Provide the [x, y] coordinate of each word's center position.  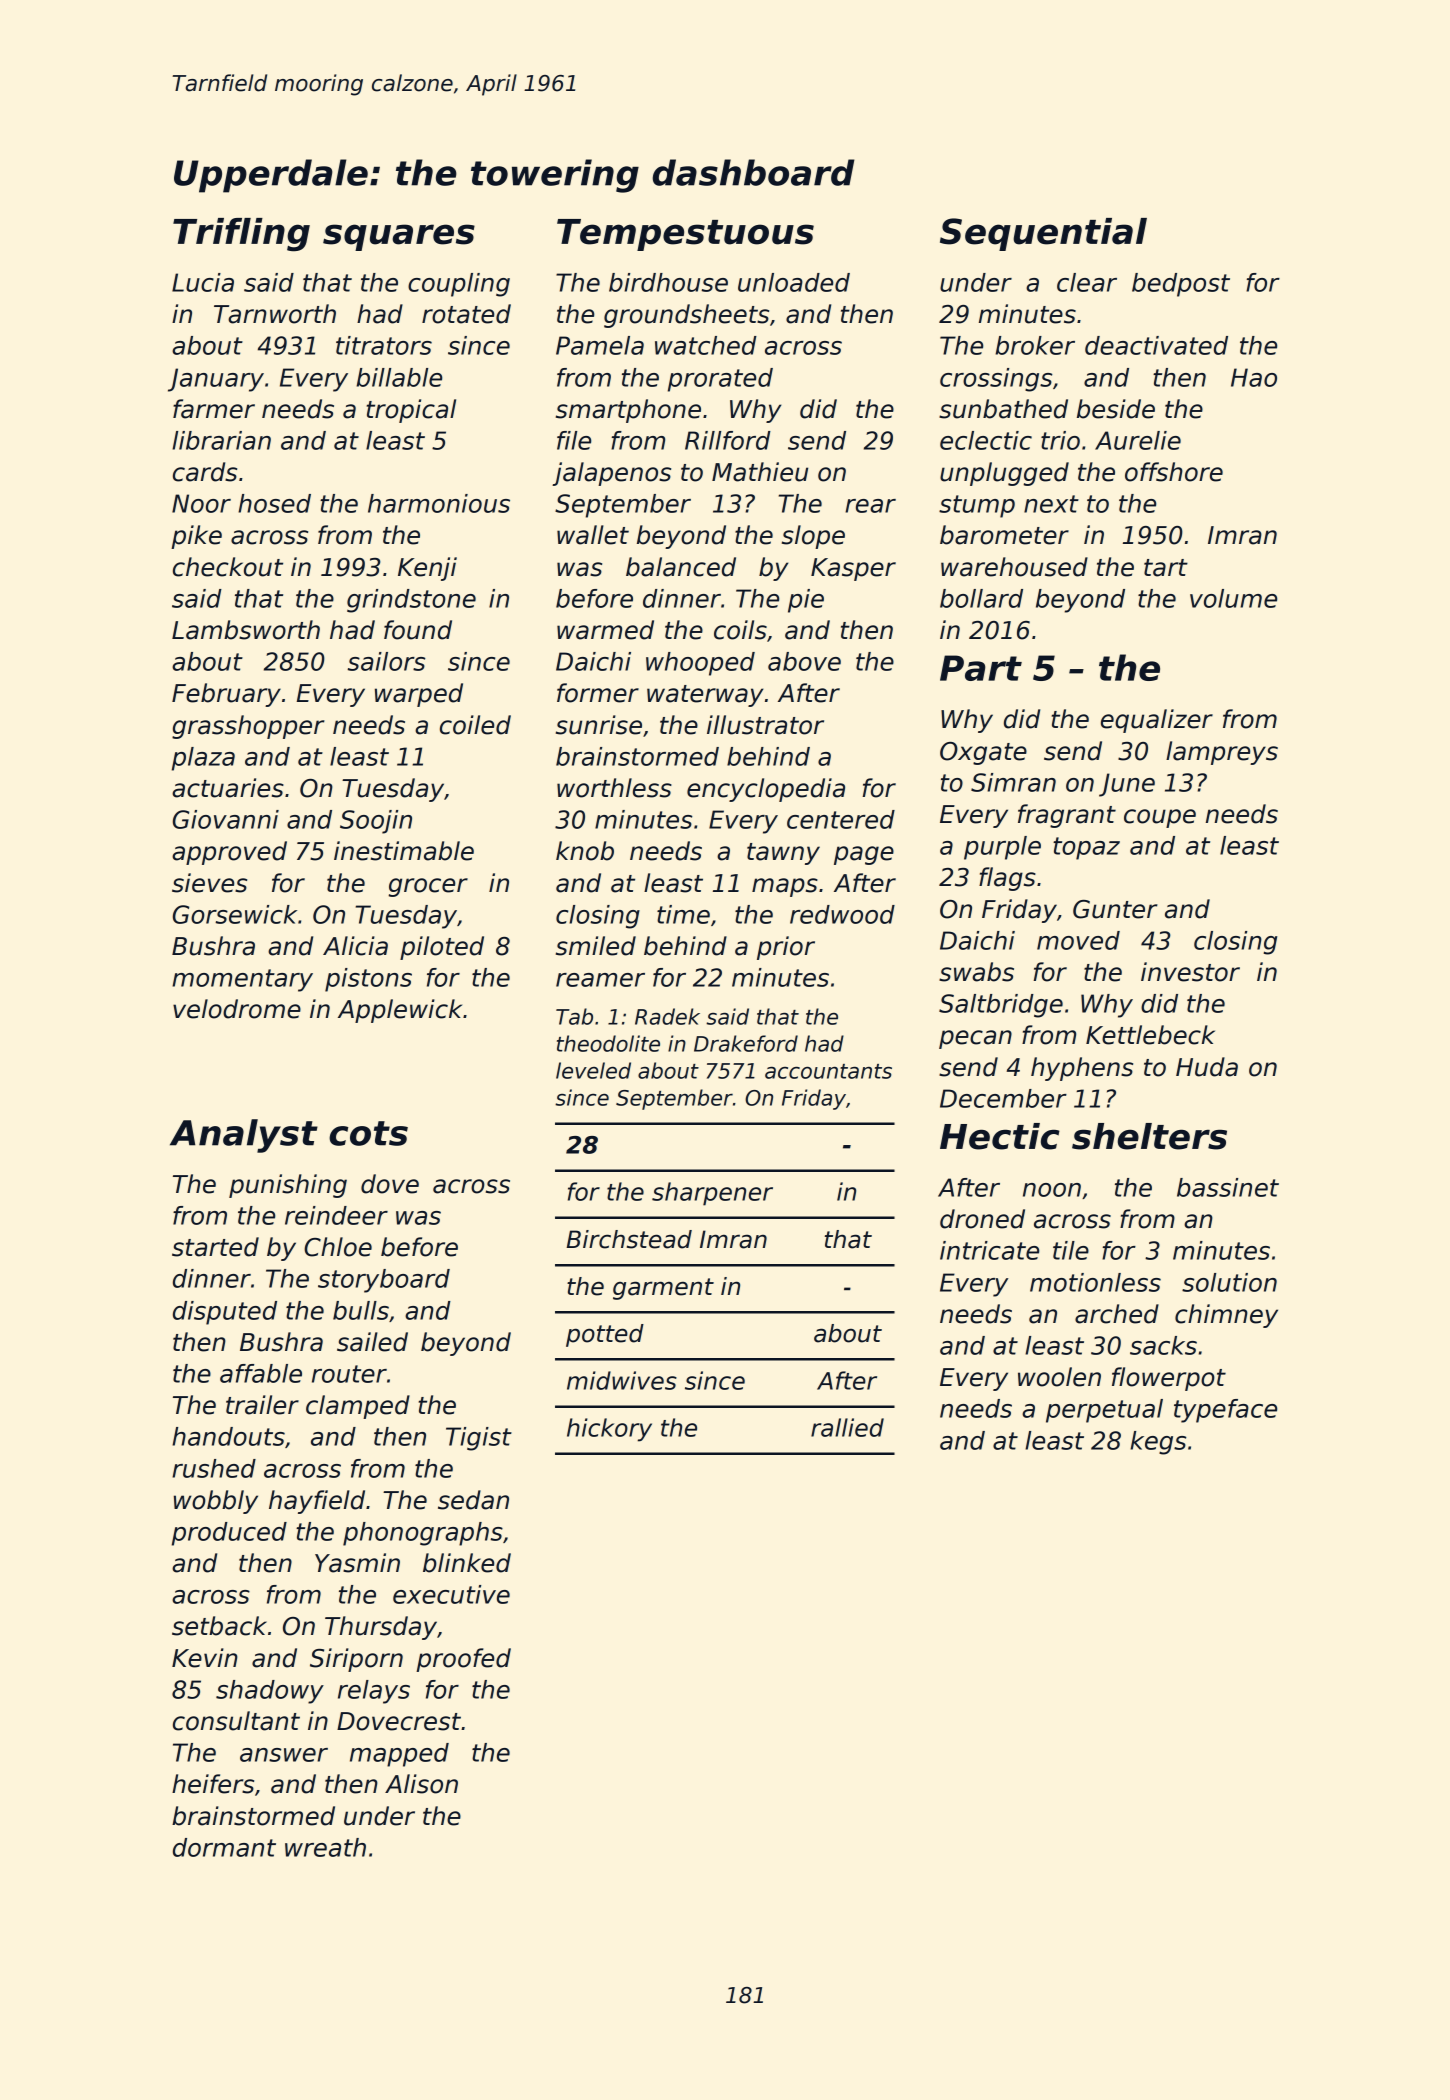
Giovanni [226, 819]
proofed [463, 1660]
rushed [214, 1468]
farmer [214, 409]
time [683, 914]
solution [1229, 1282]
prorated [720, 380]
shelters [1149, 1136]
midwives [622, 1380]
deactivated [1156, 345]
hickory [609, 1430]
